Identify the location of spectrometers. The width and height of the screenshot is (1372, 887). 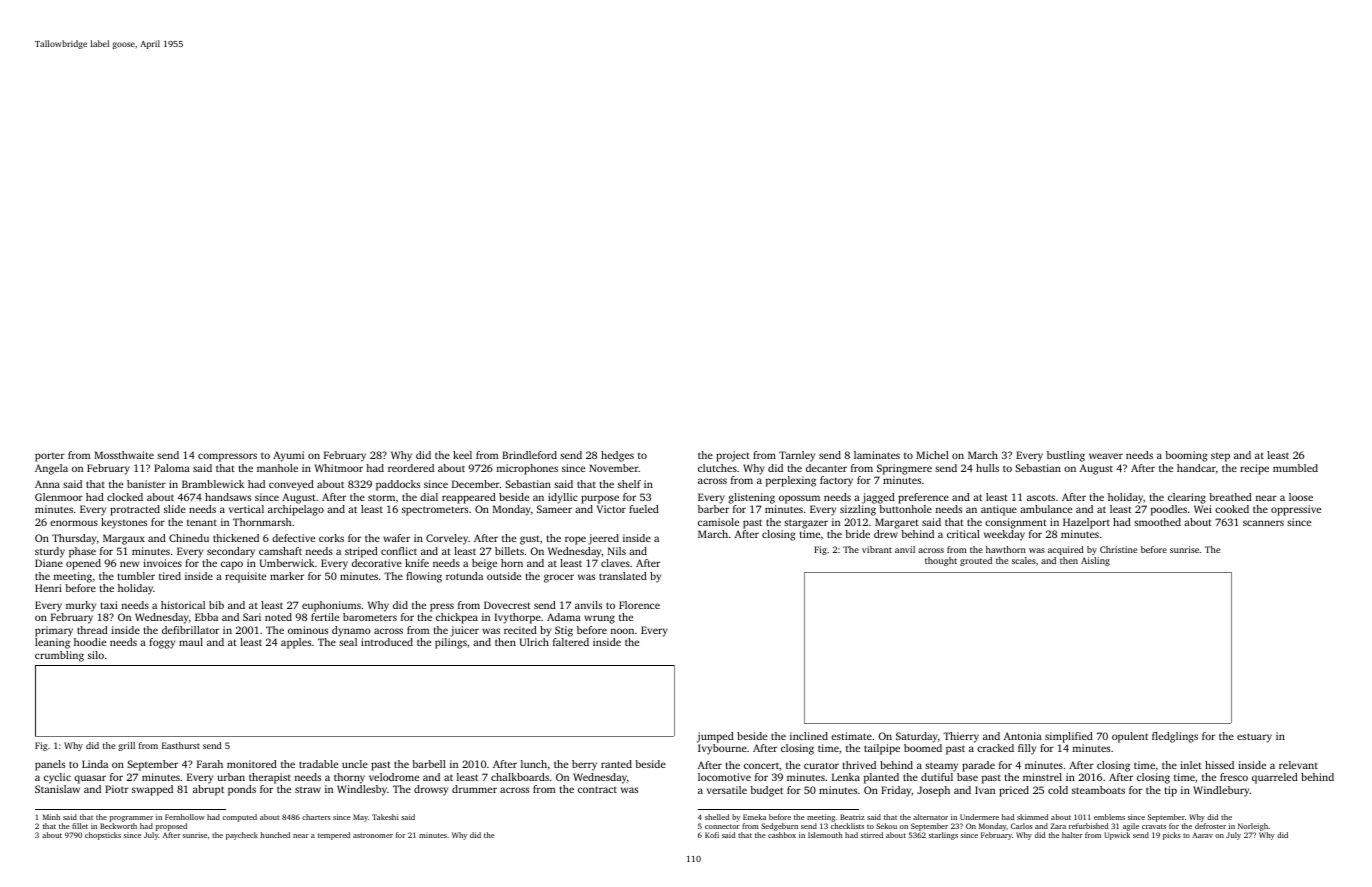
(435, 511).
